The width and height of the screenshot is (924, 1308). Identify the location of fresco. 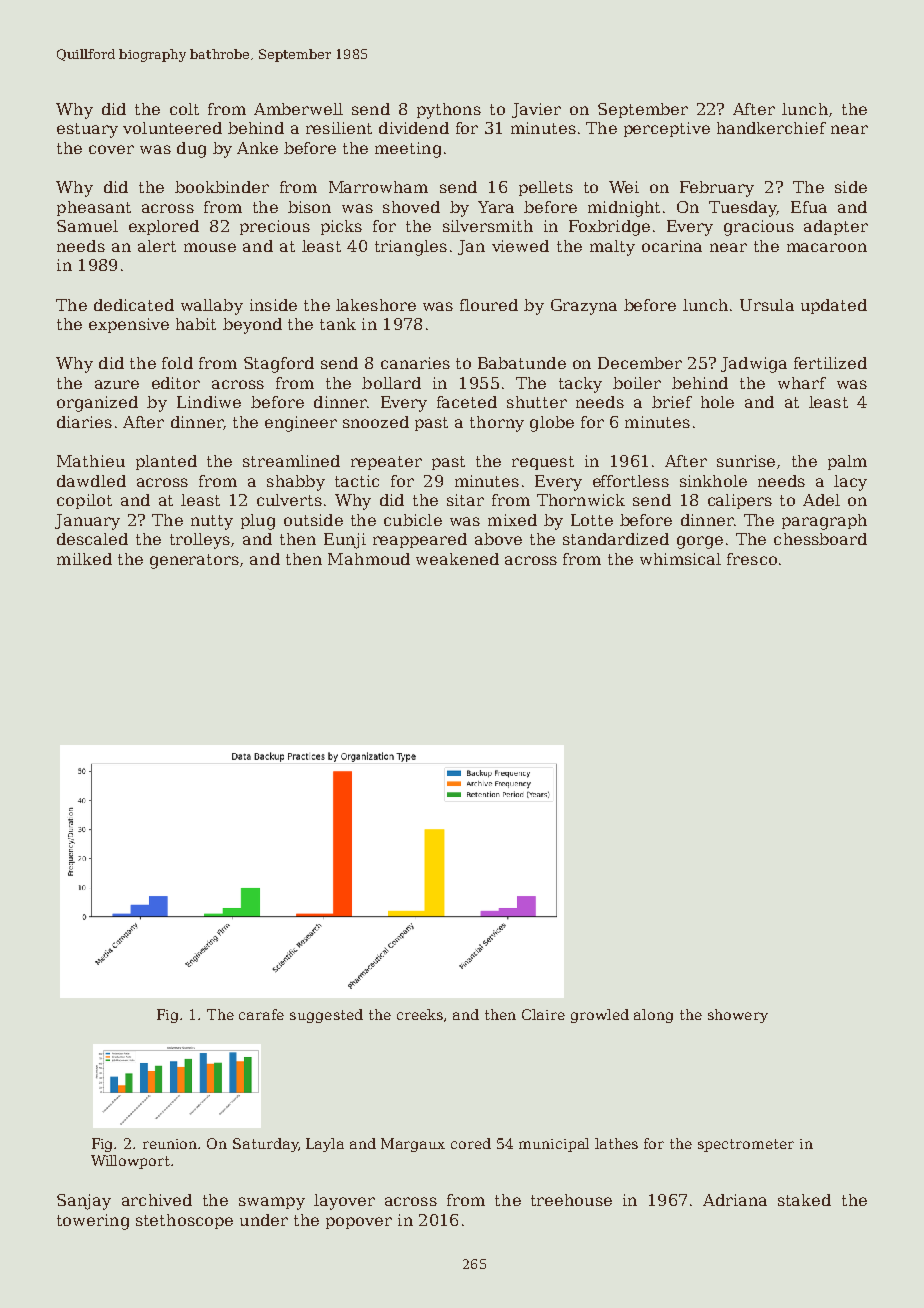
(752, 559).
